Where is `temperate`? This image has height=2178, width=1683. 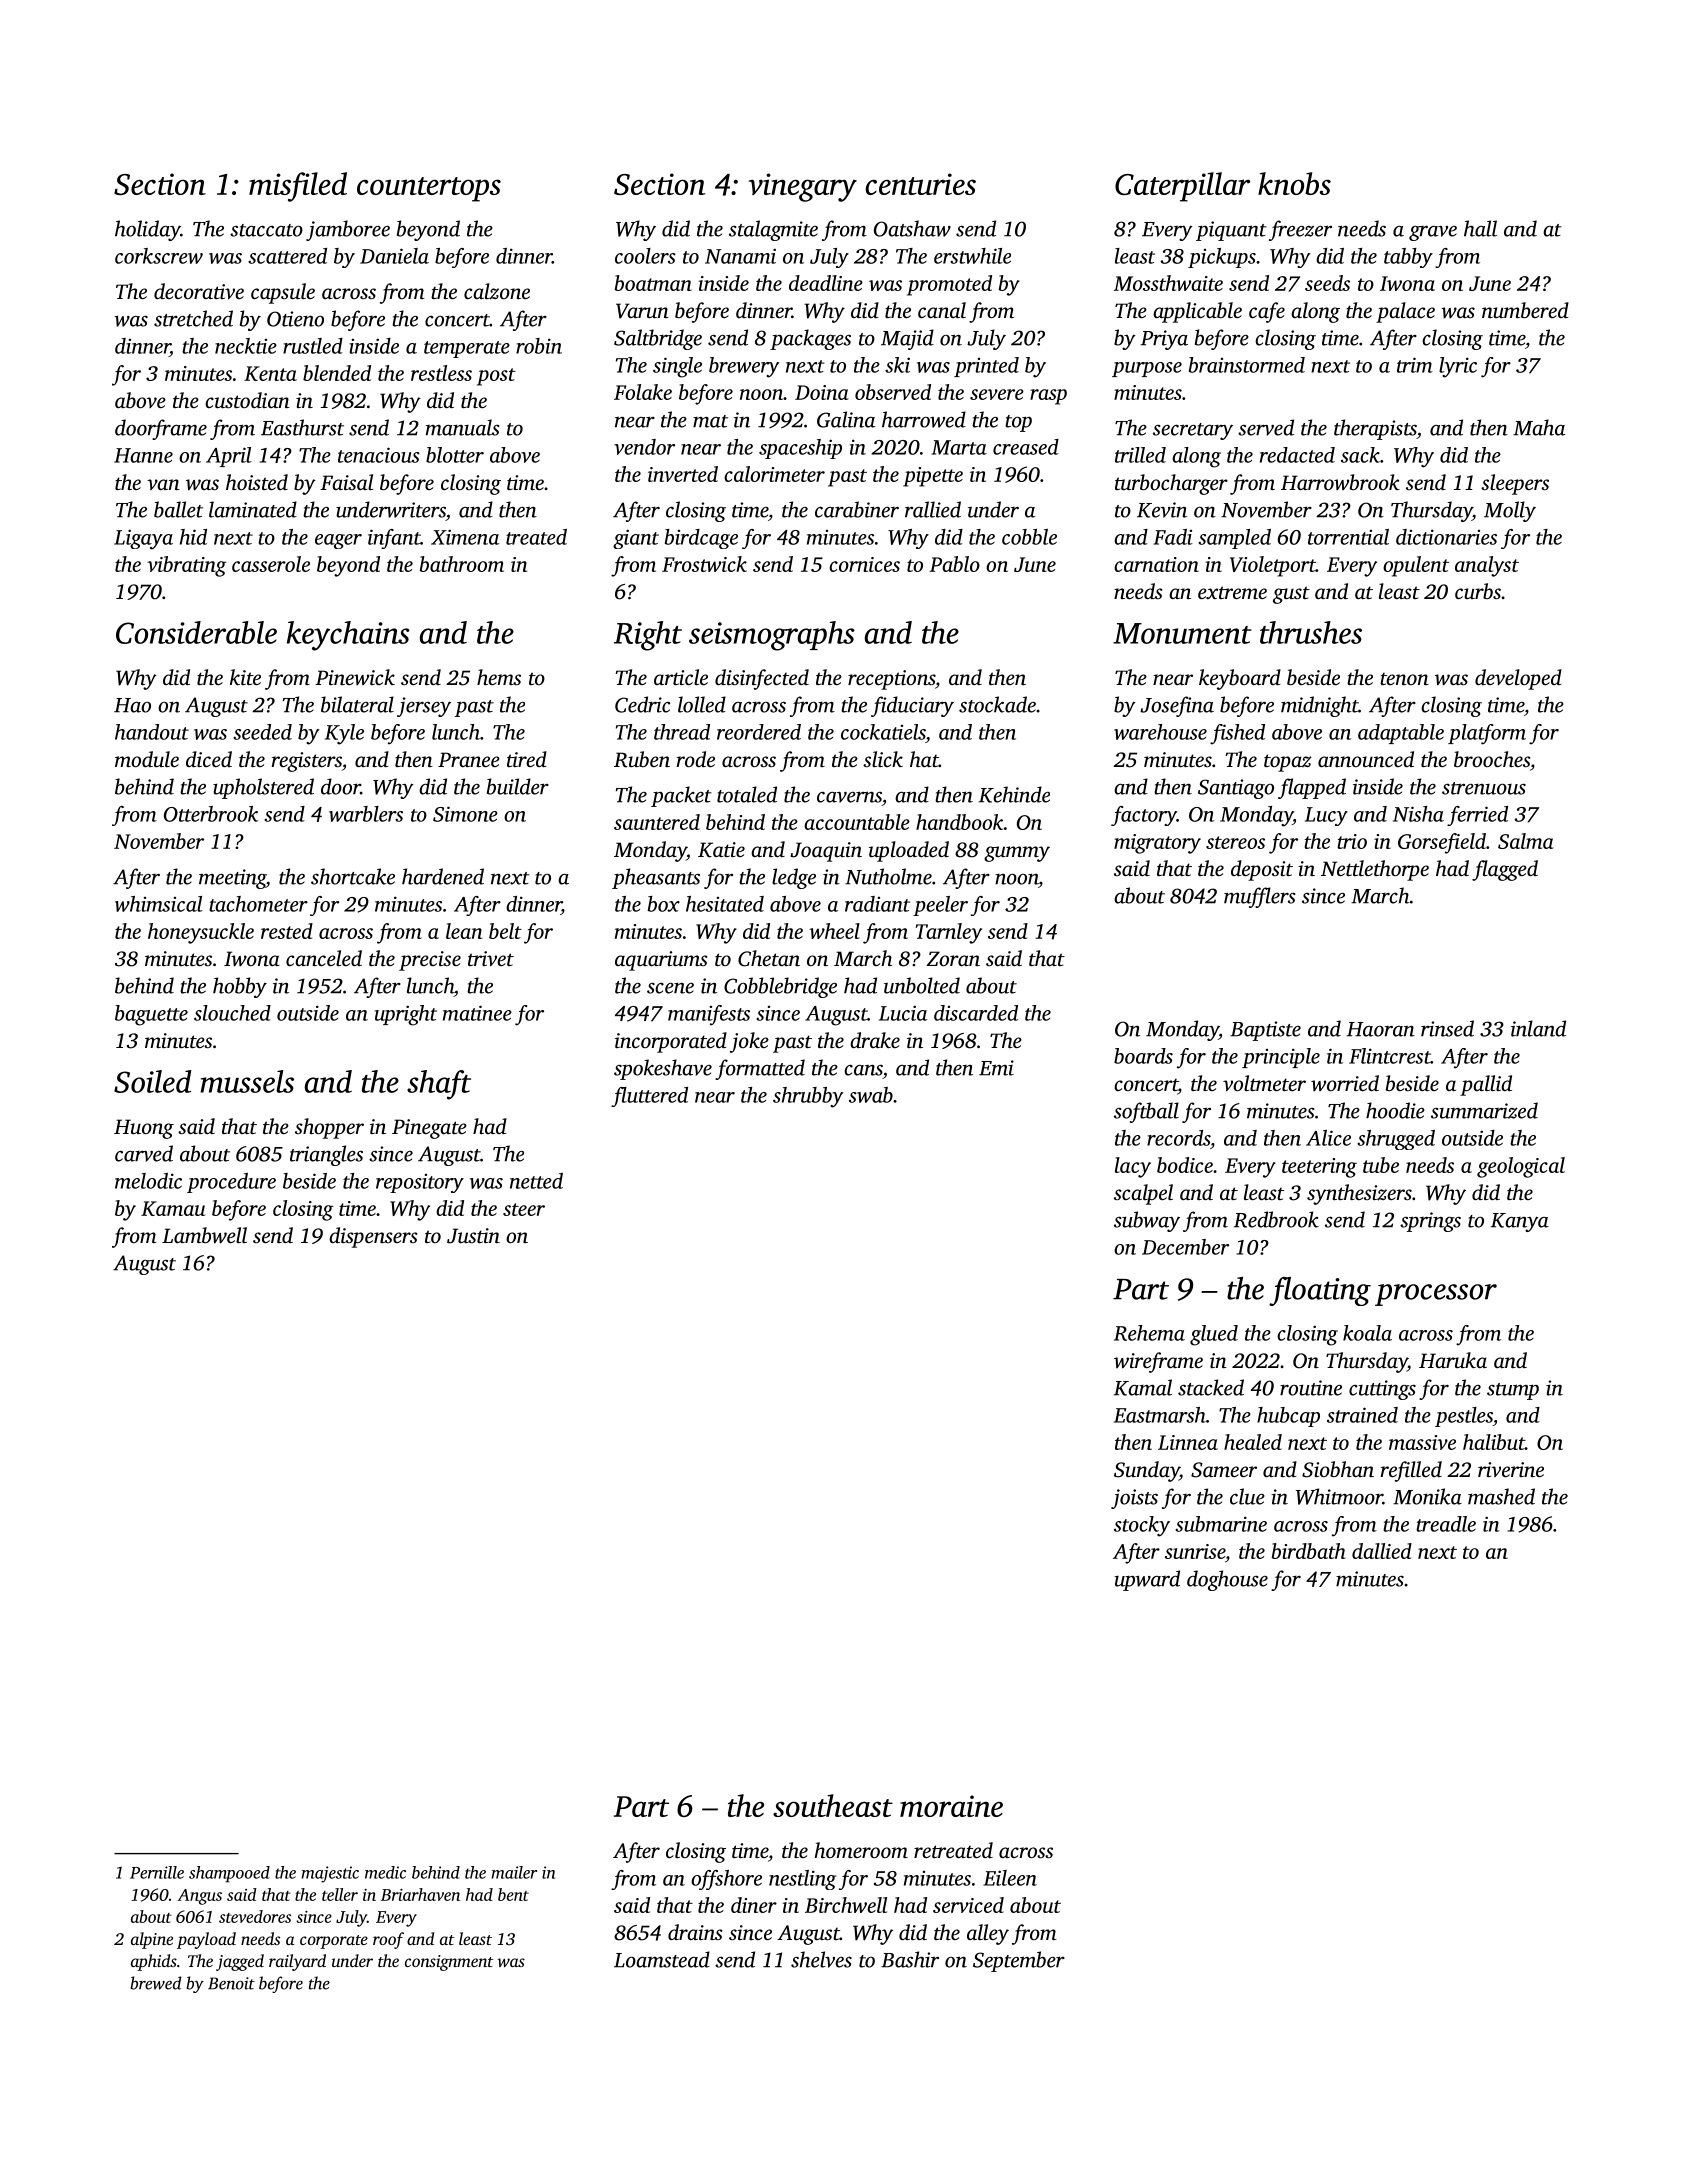 temperate is located at coordinates (467, 349).
